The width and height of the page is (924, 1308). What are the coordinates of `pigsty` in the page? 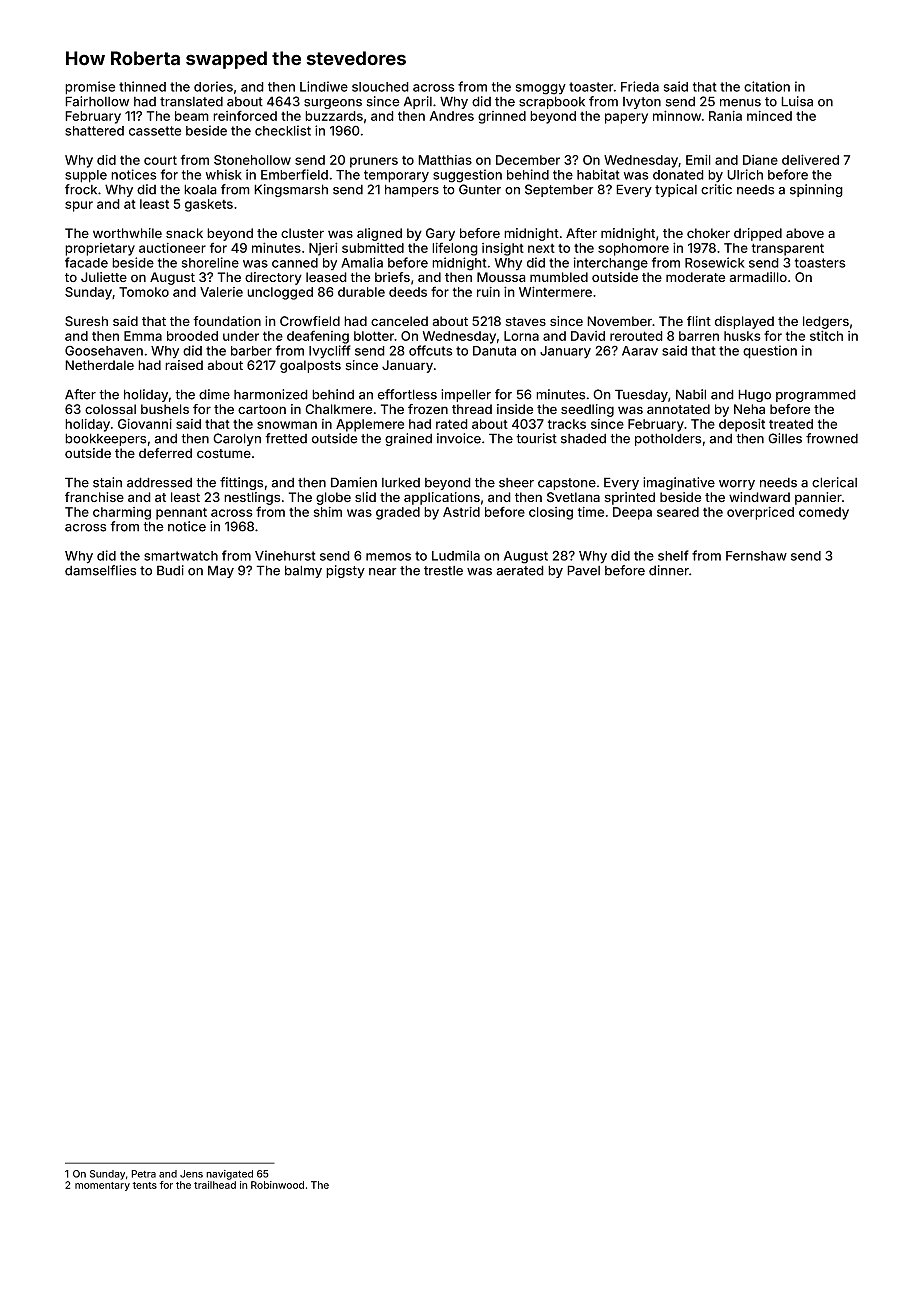 It's located at (345, 571).
